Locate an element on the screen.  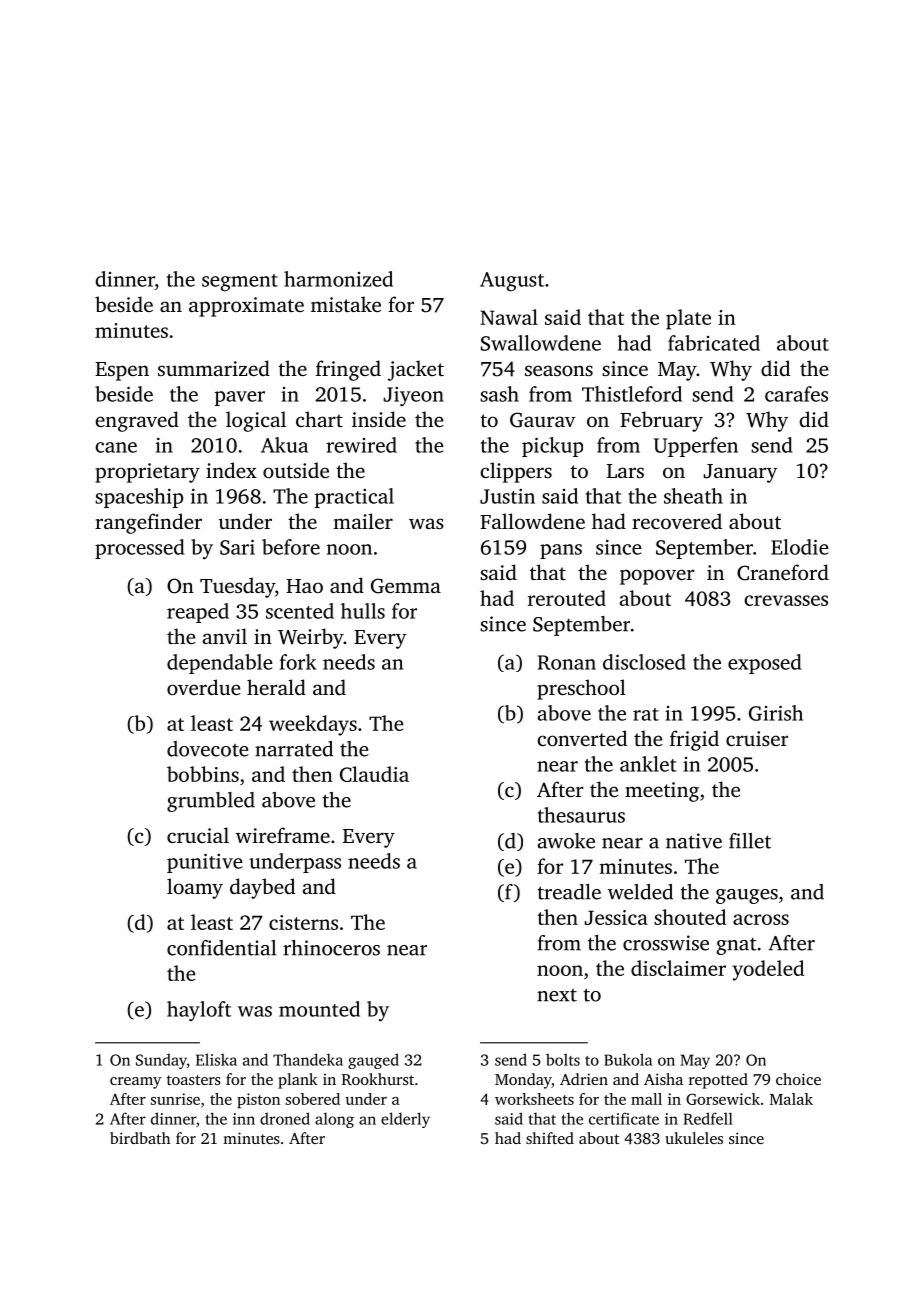
proprietary is located at coordinates (147, 473).
